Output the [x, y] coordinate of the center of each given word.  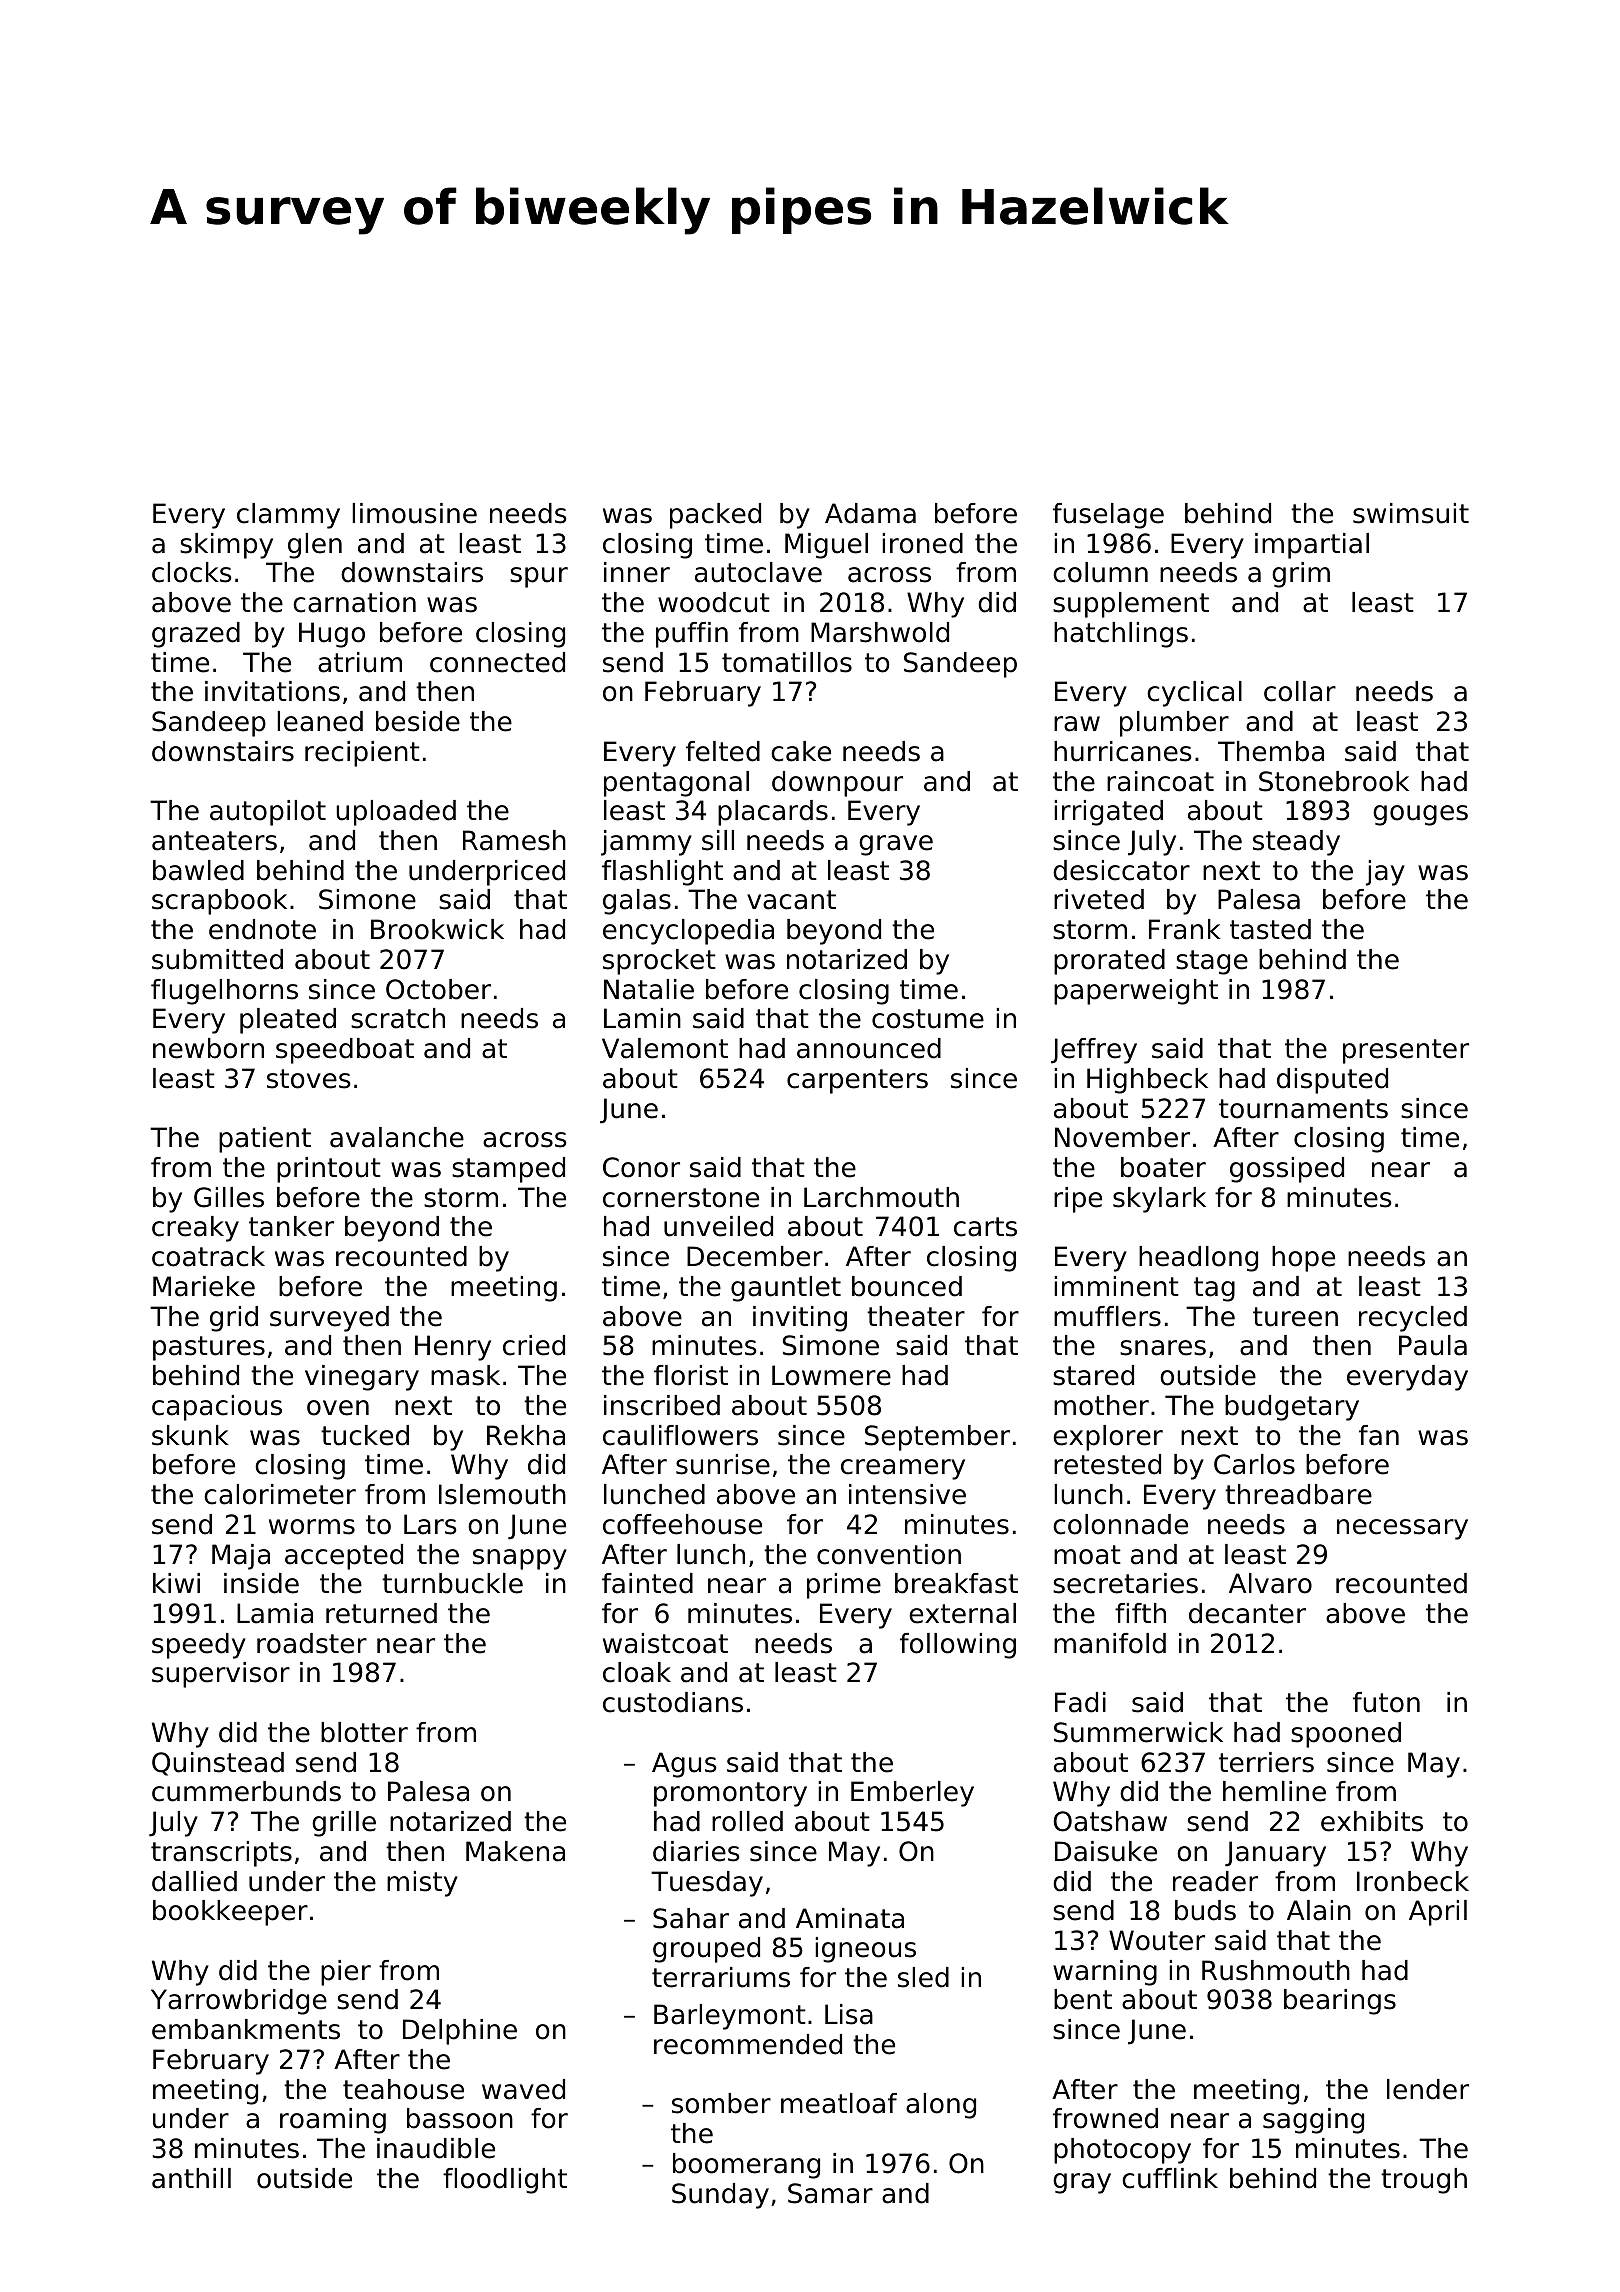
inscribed [662, 1405]
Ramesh [514, 840]
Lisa [849, 2014]
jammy [646, 843]
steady [1296, 843]
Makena [515, 1851]
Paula [1433, 1345]
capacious [217, 1408]
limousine [414, 513]
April [1438, 1913]
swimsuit [1411, 513]
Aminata [850, 1918]
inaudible [436, 2148]
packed [715, 516]
